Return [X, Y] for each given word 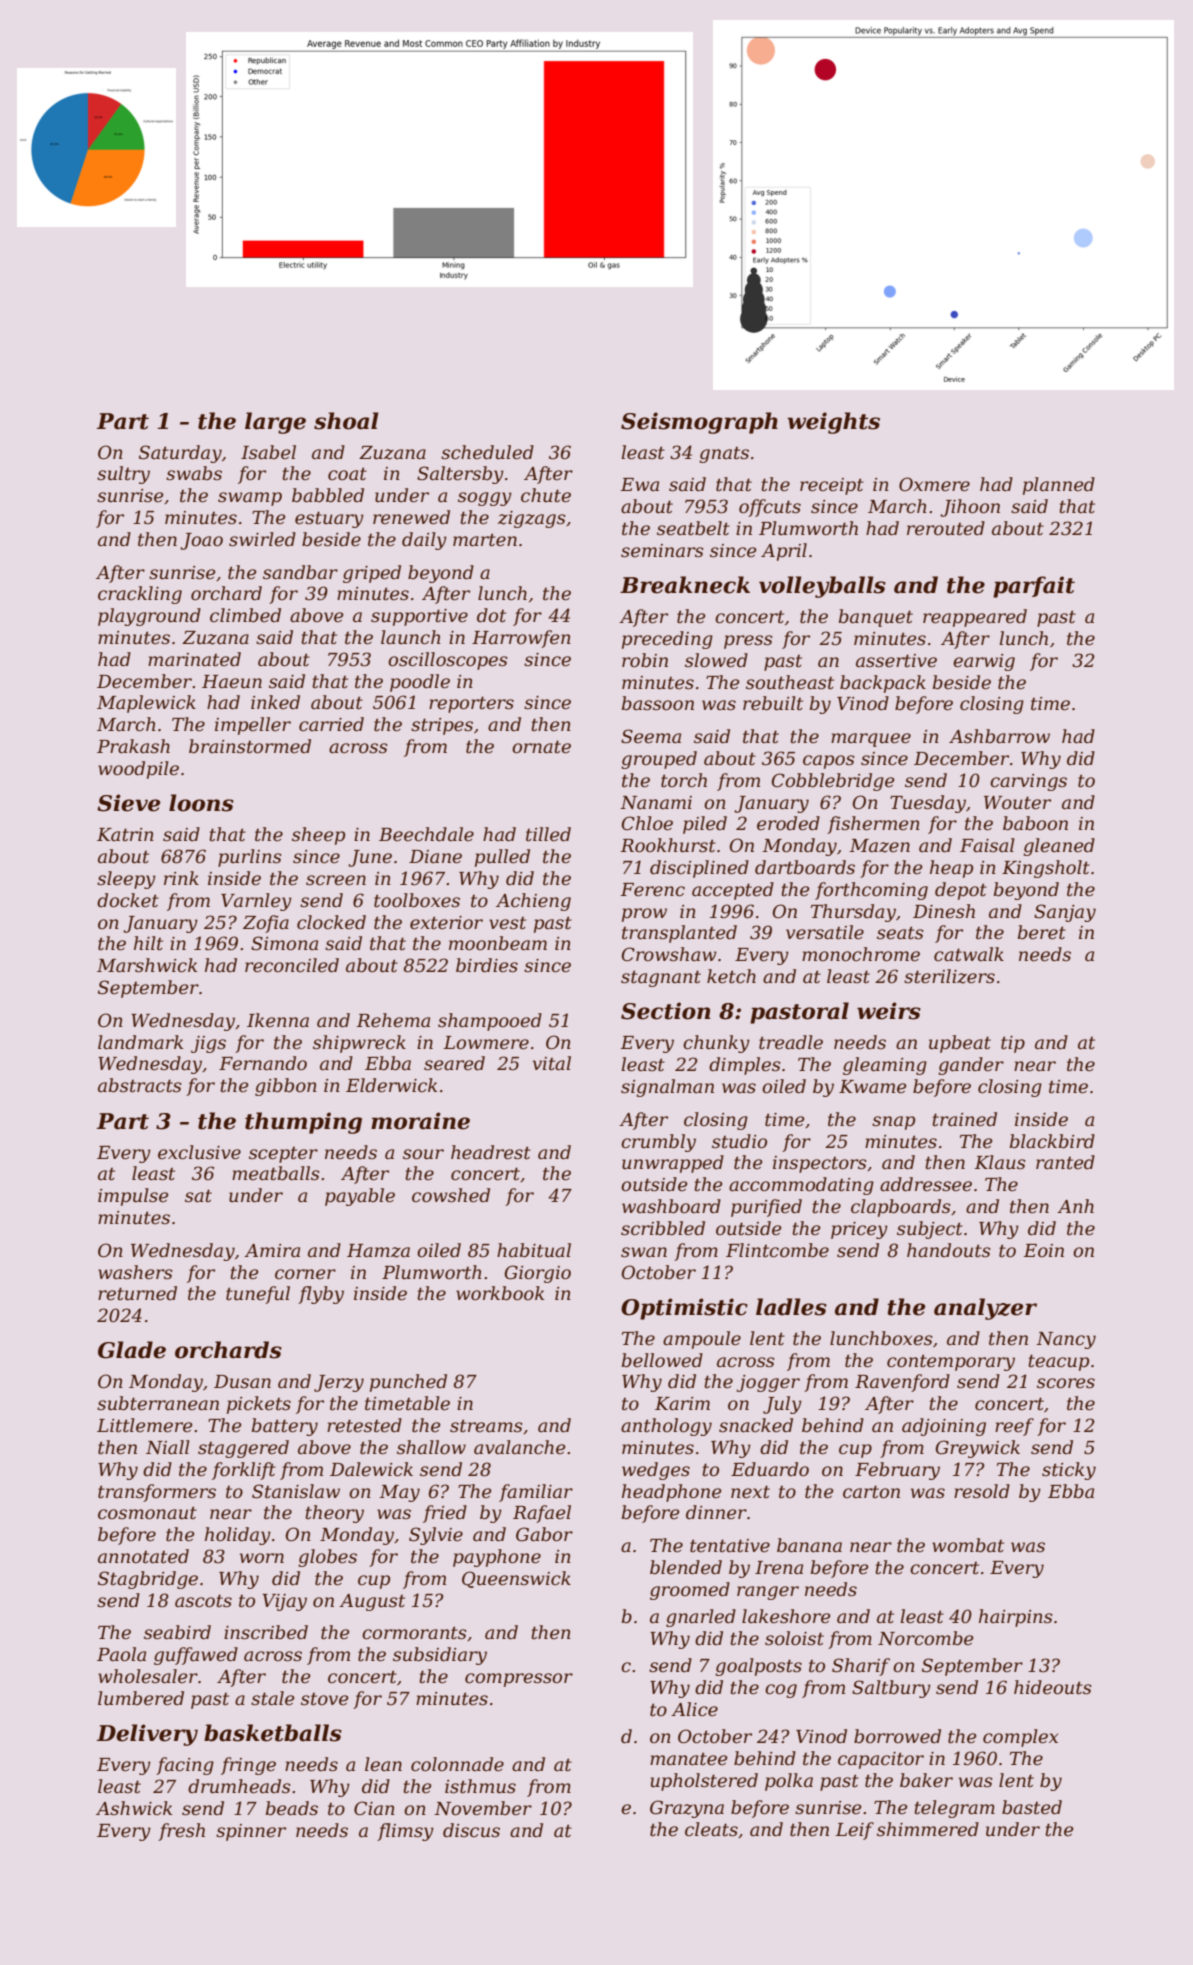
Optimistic [684, 1309]
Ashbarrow [999, 736]
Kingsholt [1046, 869]
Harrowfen [521, 639]
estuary [329, 519]
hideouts [1053, 1687]
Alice [694, 1709]
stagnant [661, 978]
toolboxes [417, 900]
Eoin [1043, 1250]
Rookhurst [668, 845]
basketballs [273, 1733]
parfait [1034, 587]
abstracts [140, 1085]
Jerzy [339, 1383]
